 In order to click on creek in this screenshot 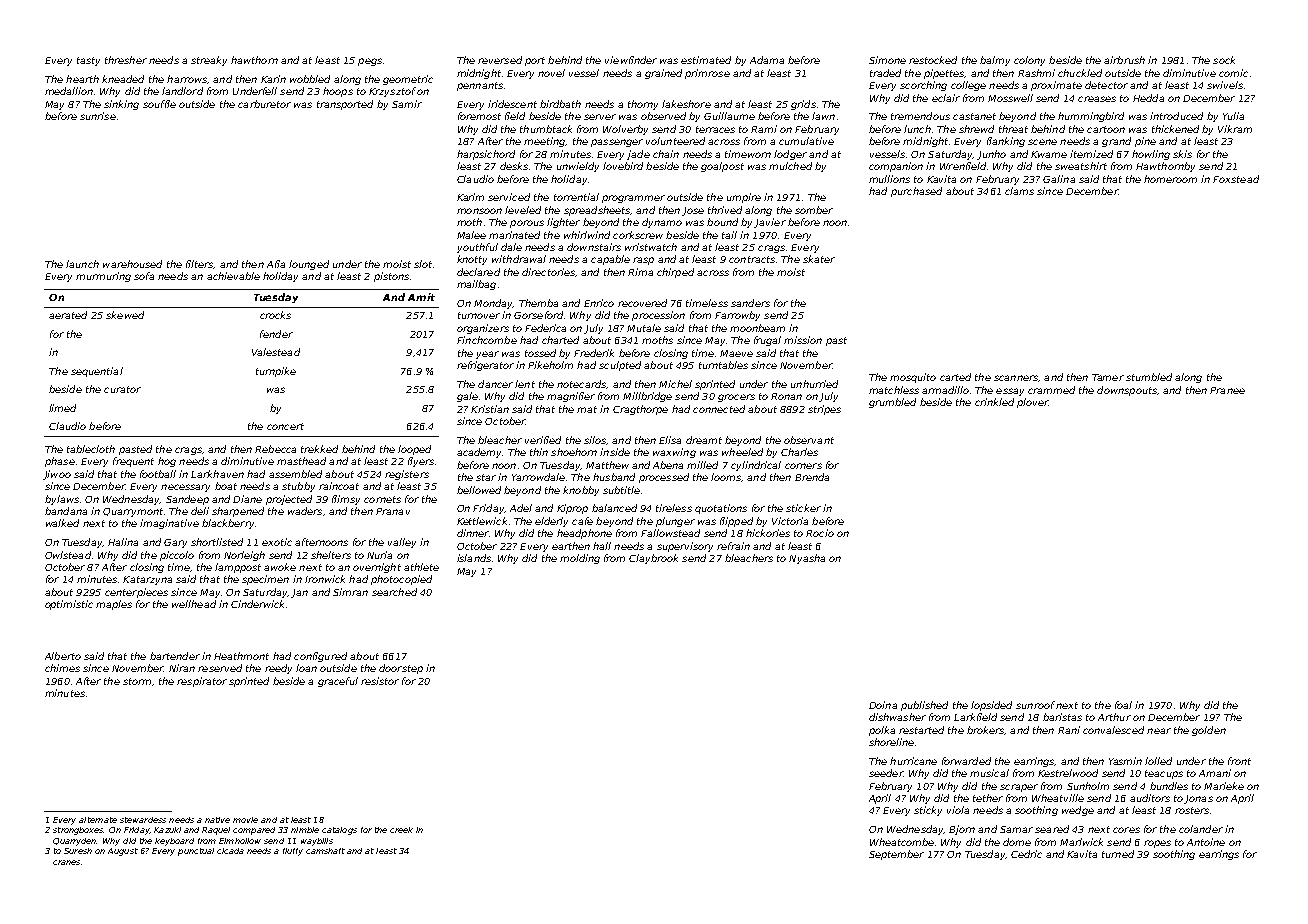, I will do `click(401, 830)`.
